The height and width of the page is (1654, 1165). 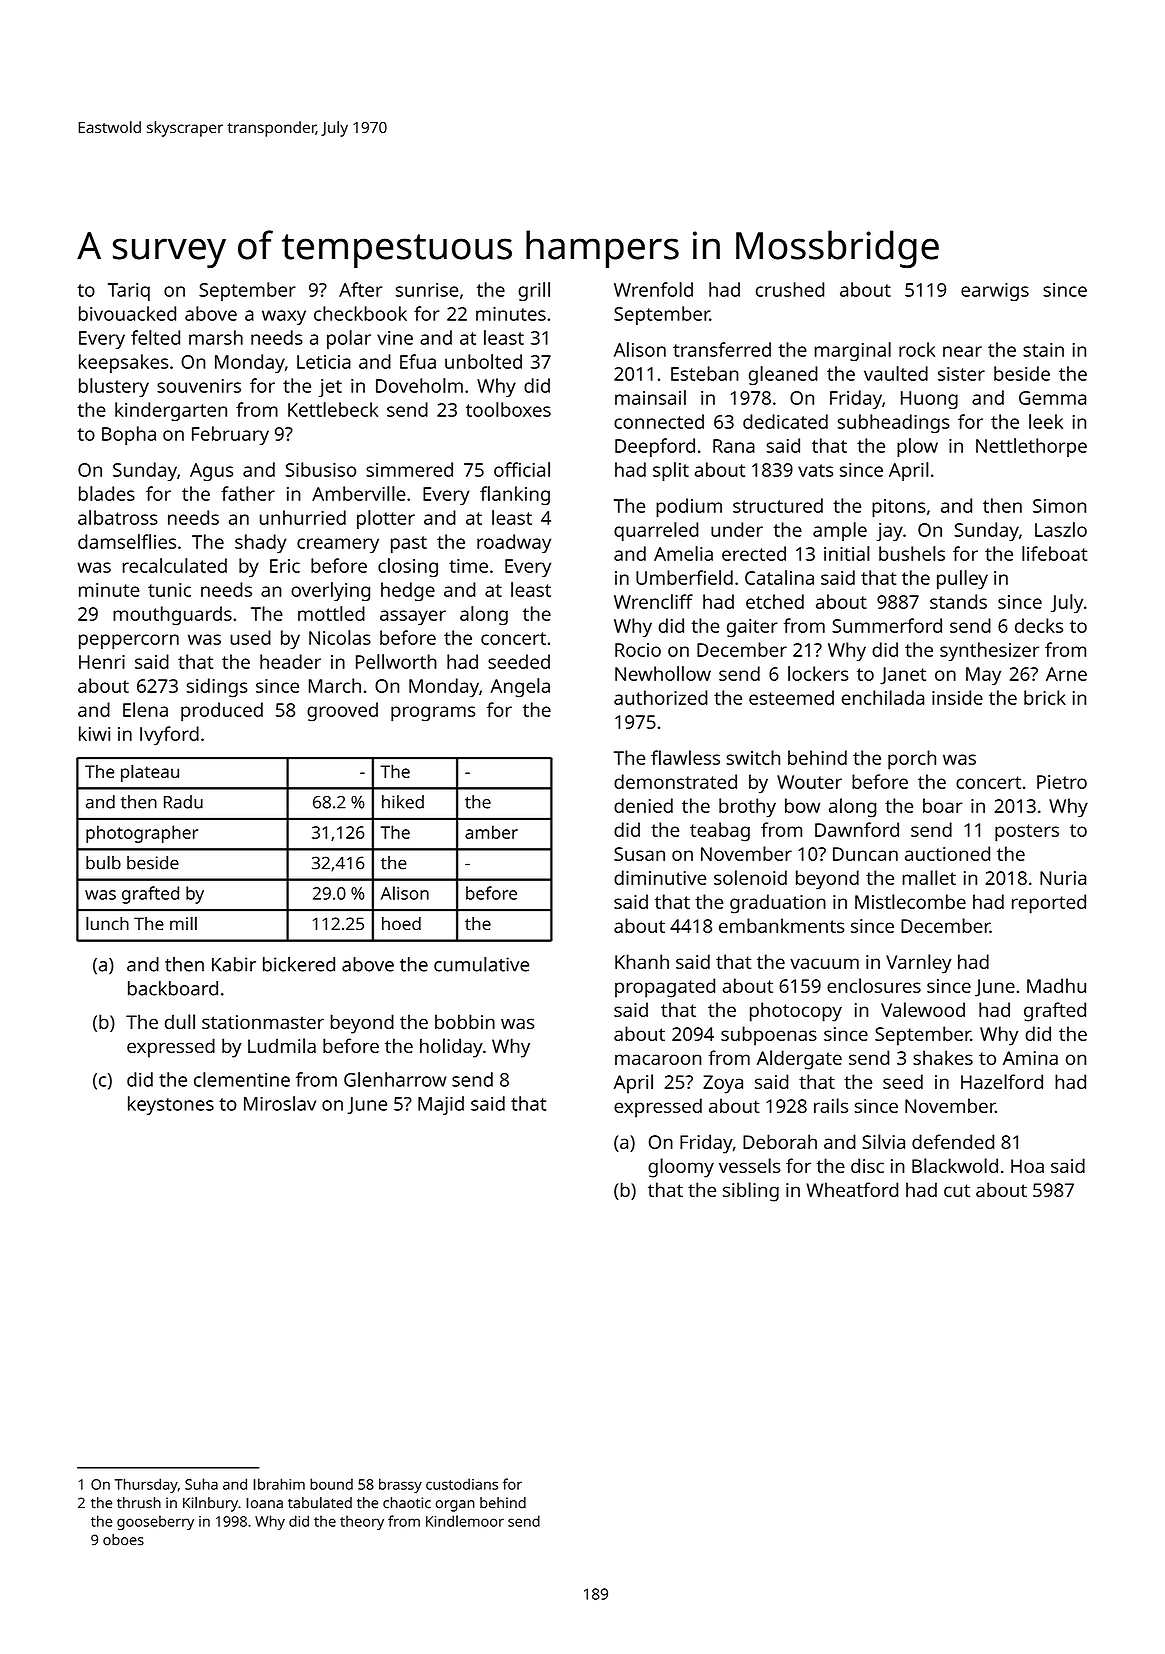 What do you see at coordinates (852, 1189) in the page?
I see `Wheatford` at bounding box center [852, 1189].
